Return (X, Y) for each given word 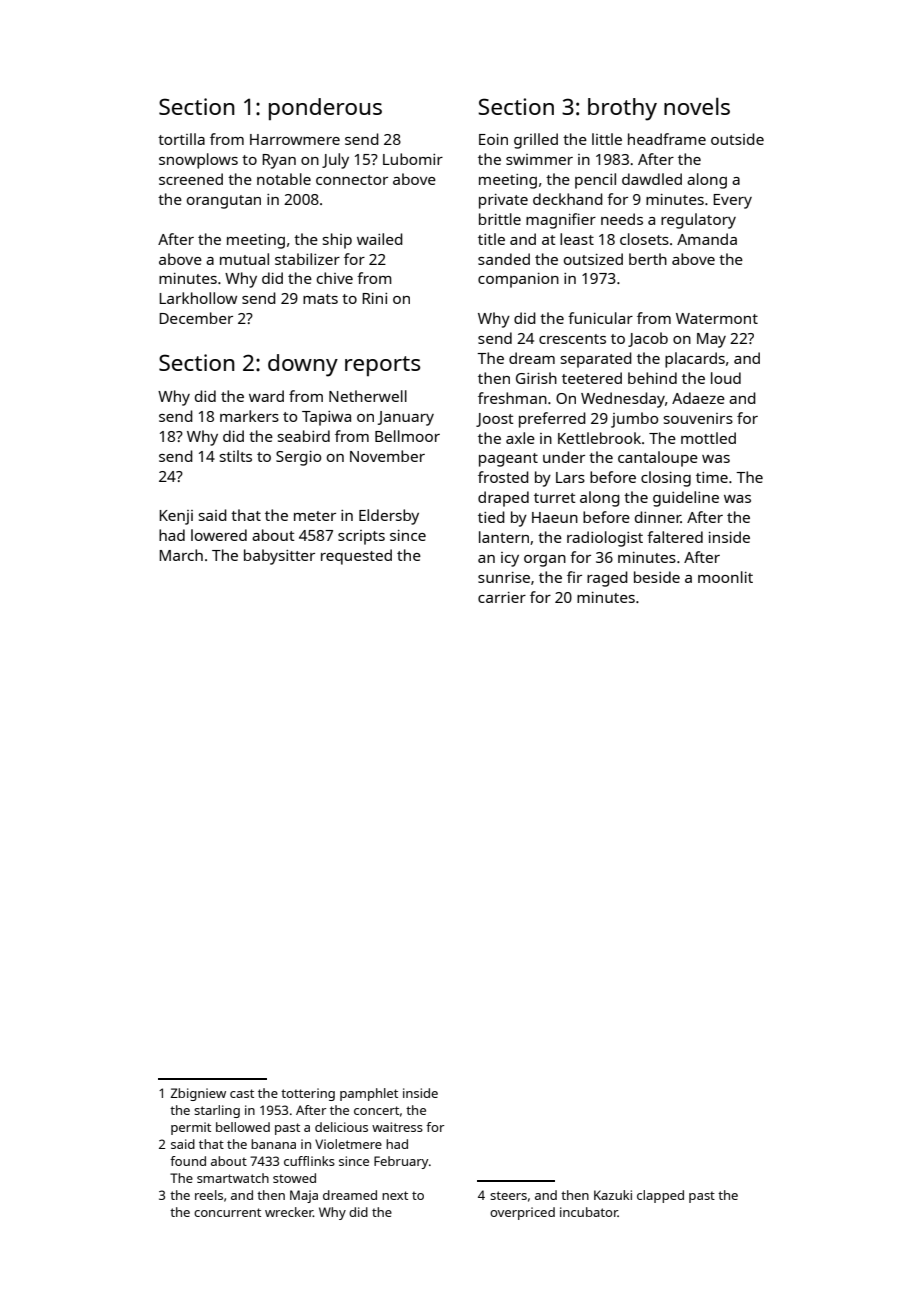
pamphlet (369, 1094)
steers (508, 1195)
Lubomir (413, 159)
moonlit (725, 577)
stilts (235, 456)
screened (191, 179)
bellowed (243, 1127)
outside (737, 139)
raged (607, 579)
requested (356, 557)
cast (242, 1093)
